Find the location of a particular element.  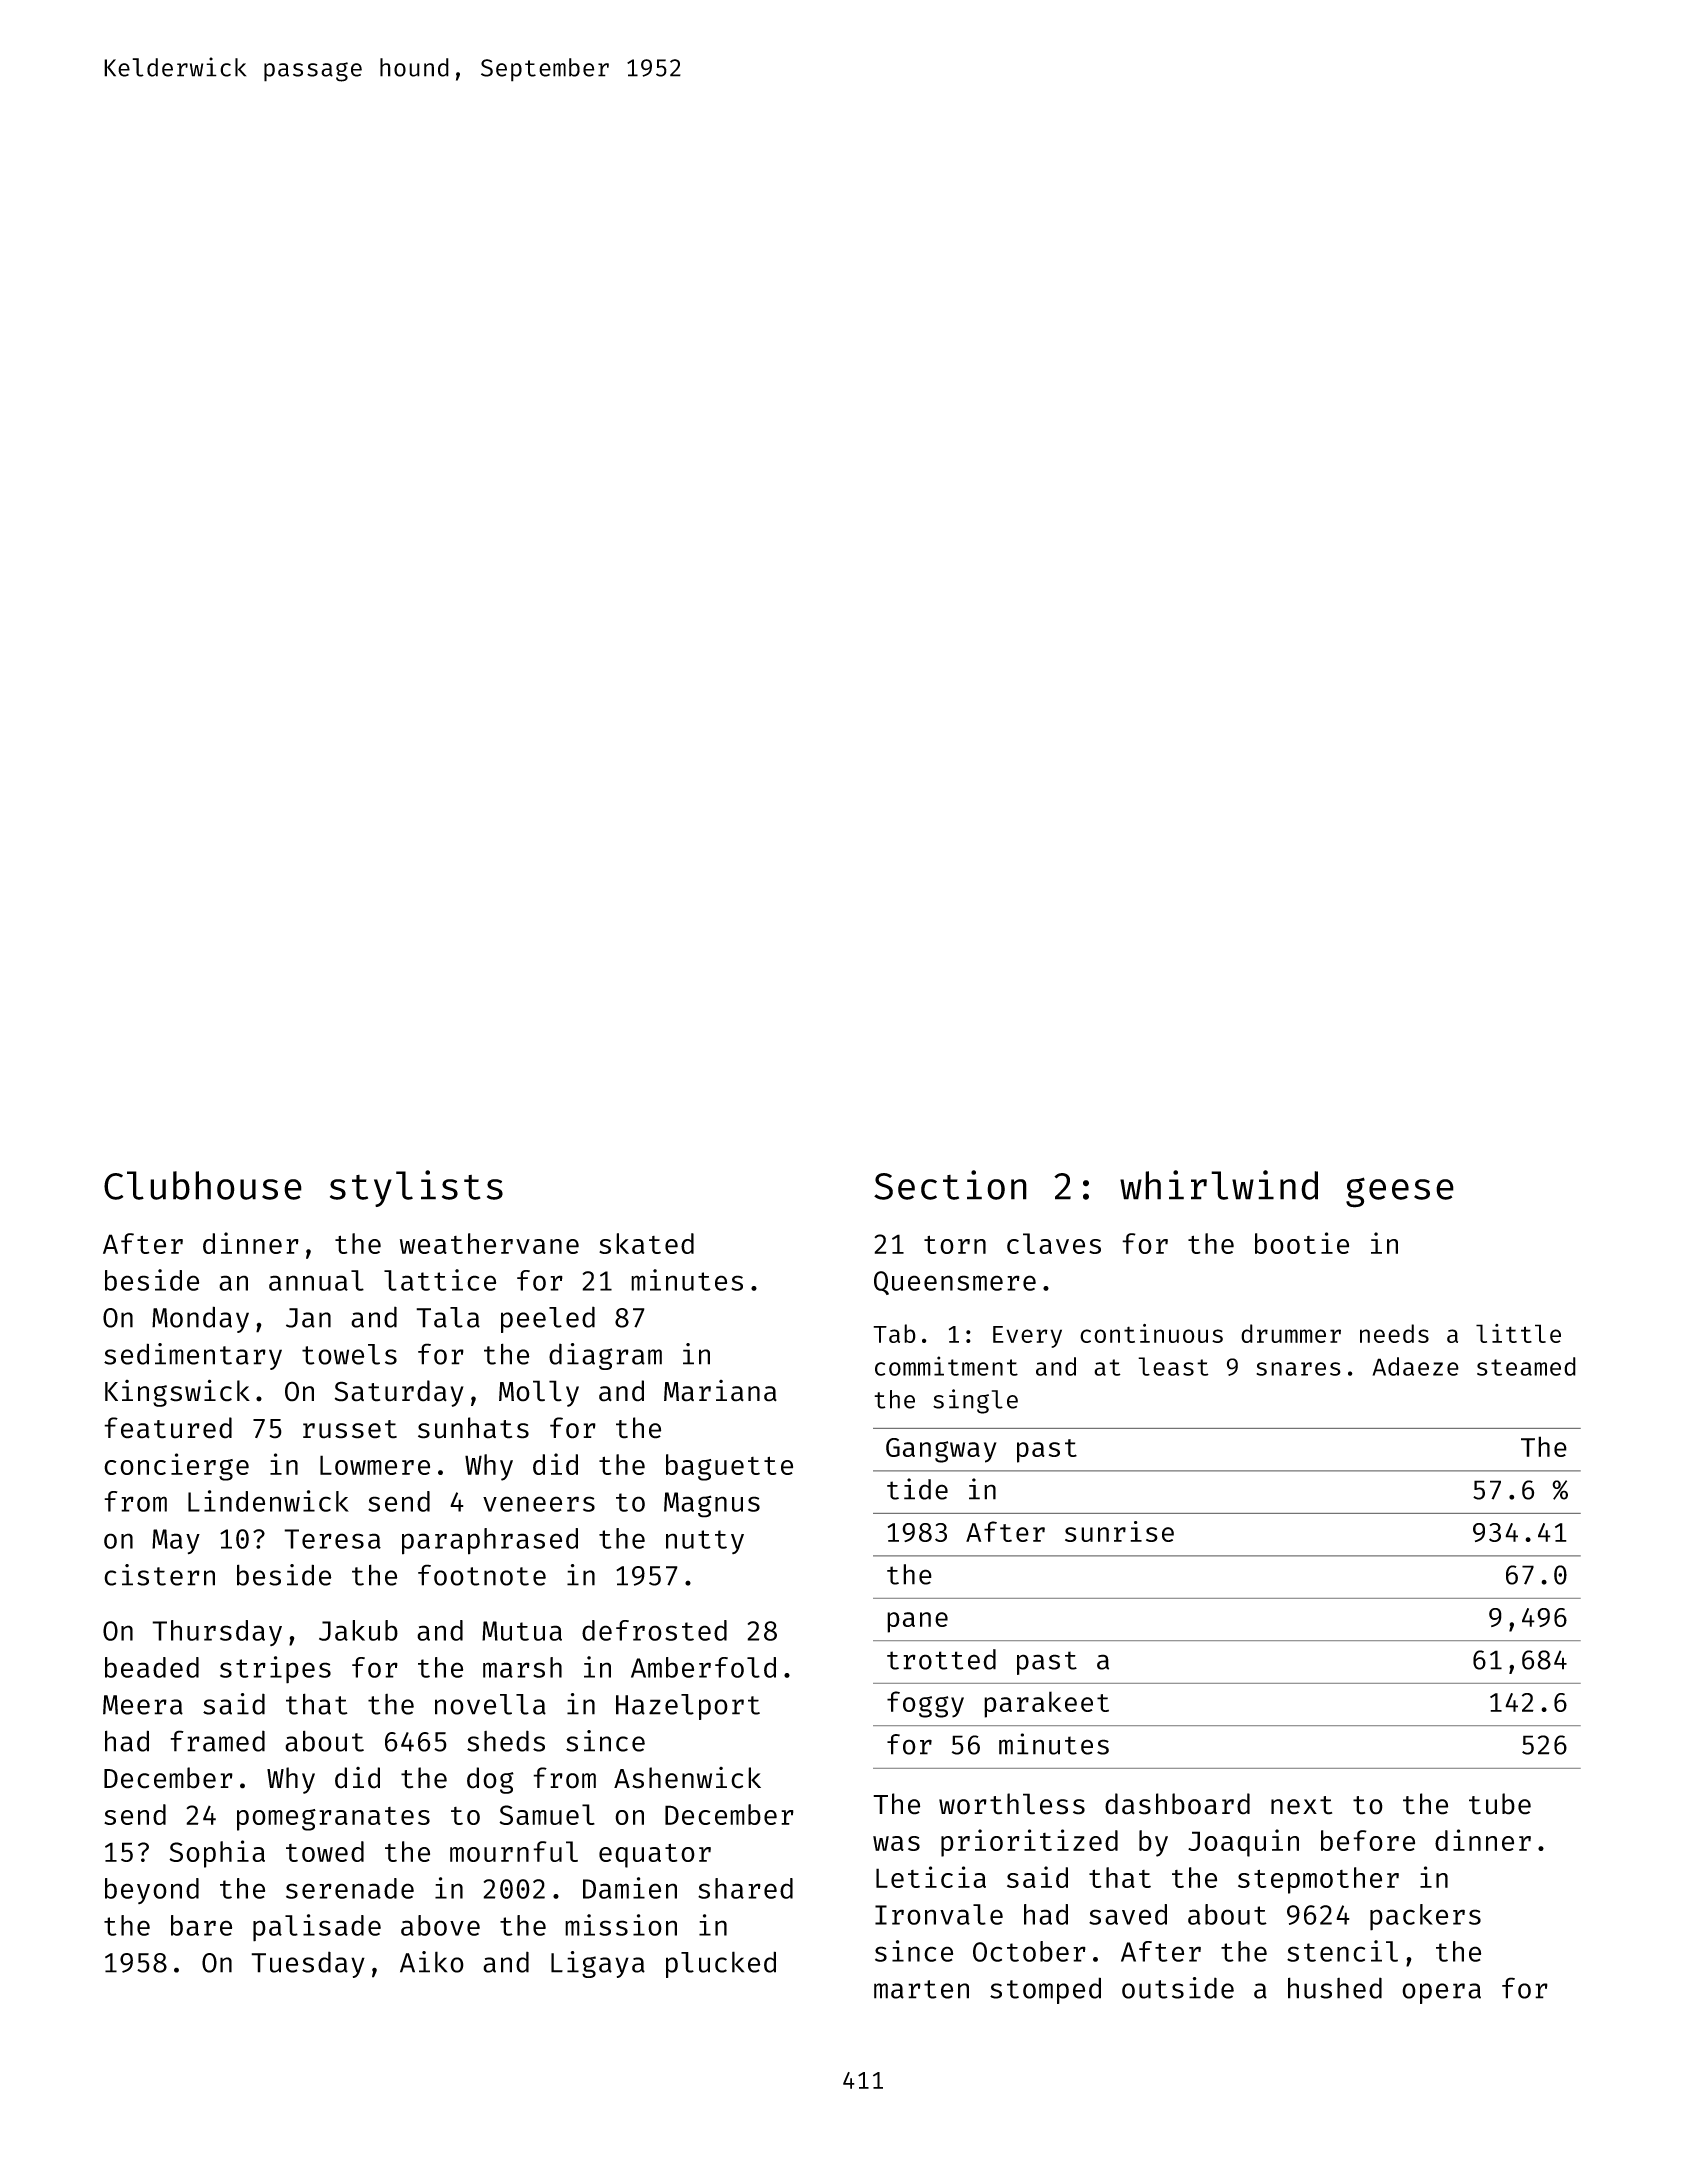

stylists is located at coordinates (416, 1188).
